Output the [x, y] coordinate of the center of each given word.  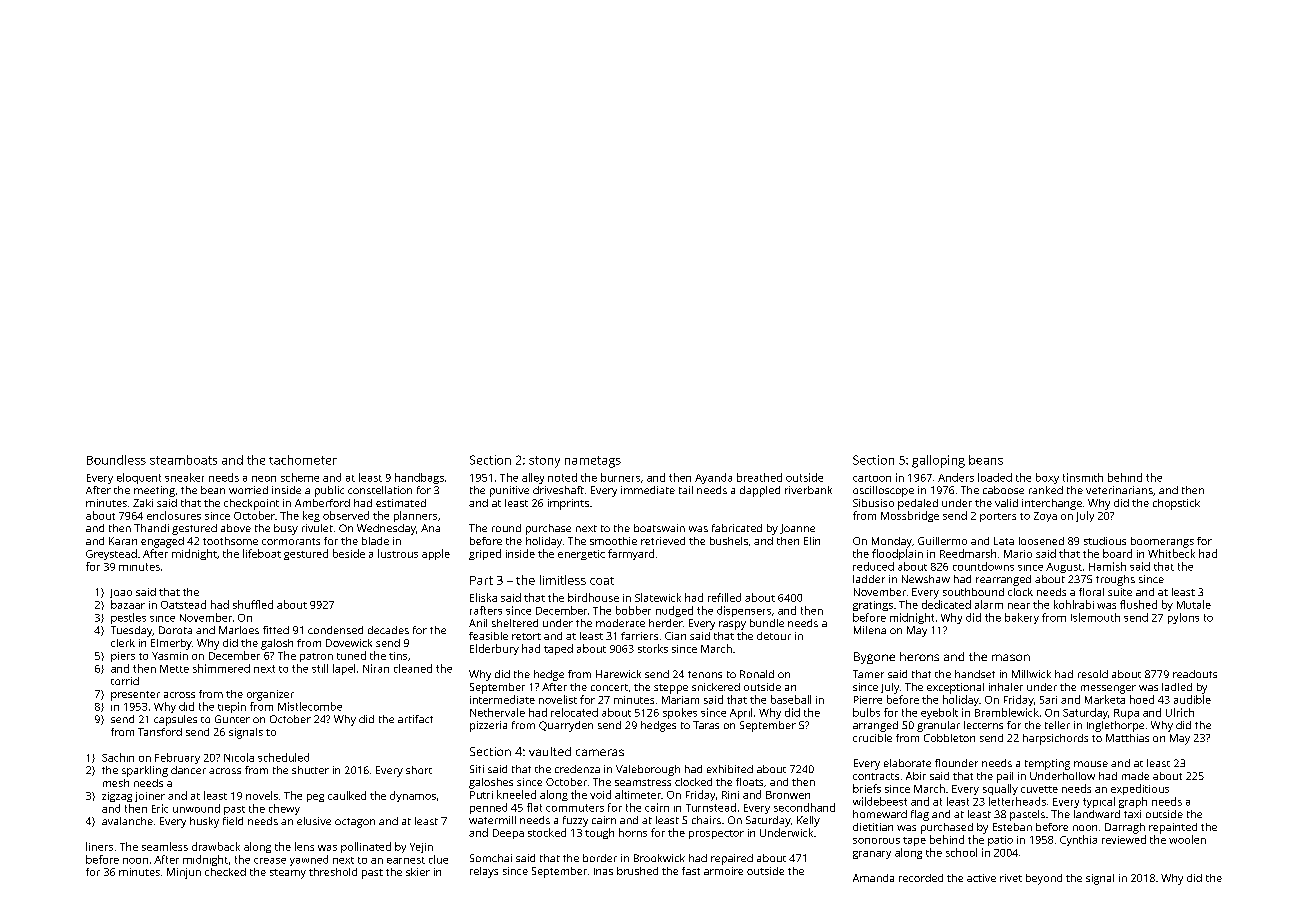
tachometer [303, 460]
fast [691, 871]
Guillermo [942, 541]
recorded [921, 878]
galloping [938, 461]
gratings [873, 606]
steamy [288, 874]
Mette [174, 669]
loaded [995, 477]
